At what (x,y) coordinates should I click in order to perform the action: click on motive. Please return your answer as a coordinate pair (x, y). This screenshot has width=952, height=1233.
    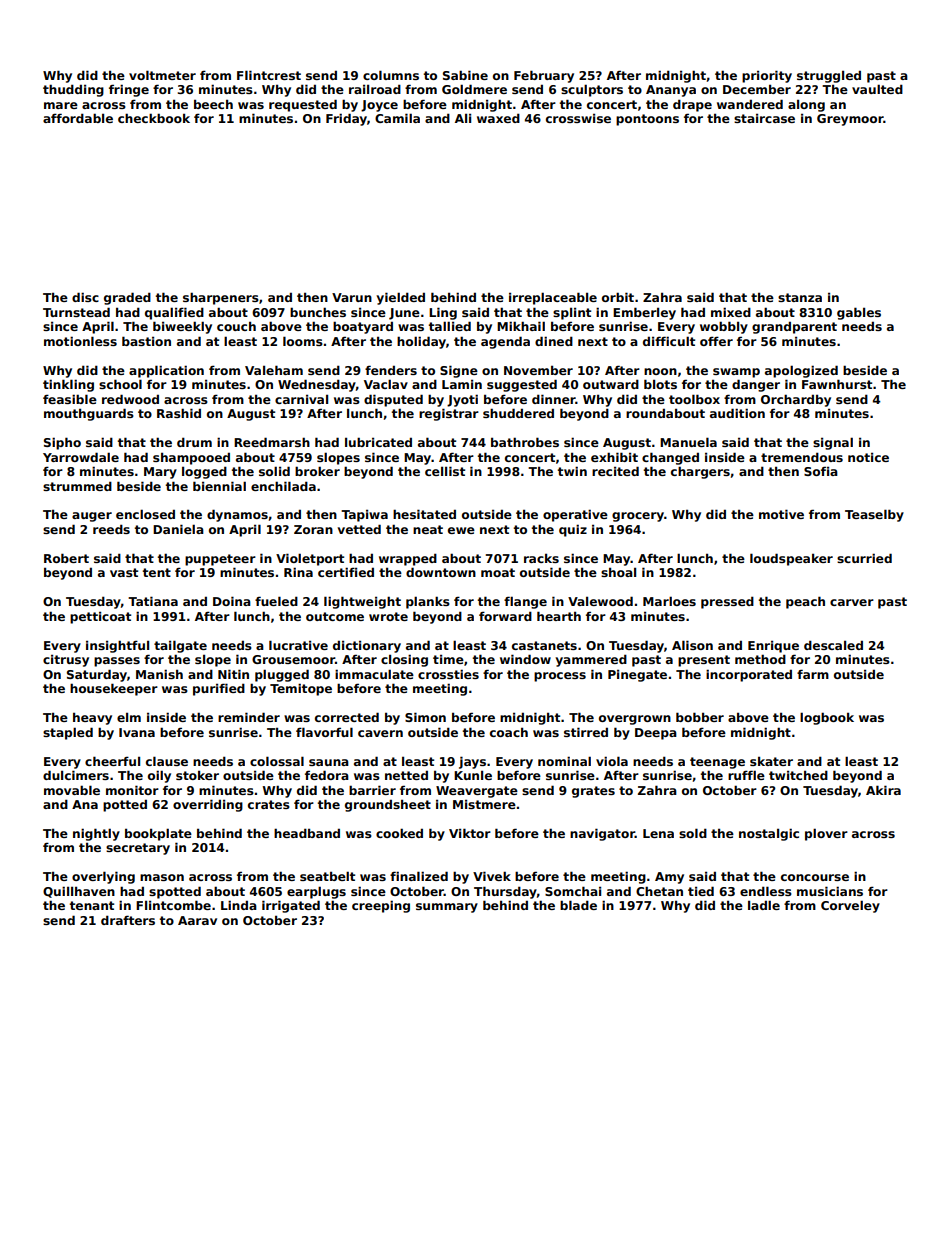
    Looking at the image, I should click on (781, 514).
